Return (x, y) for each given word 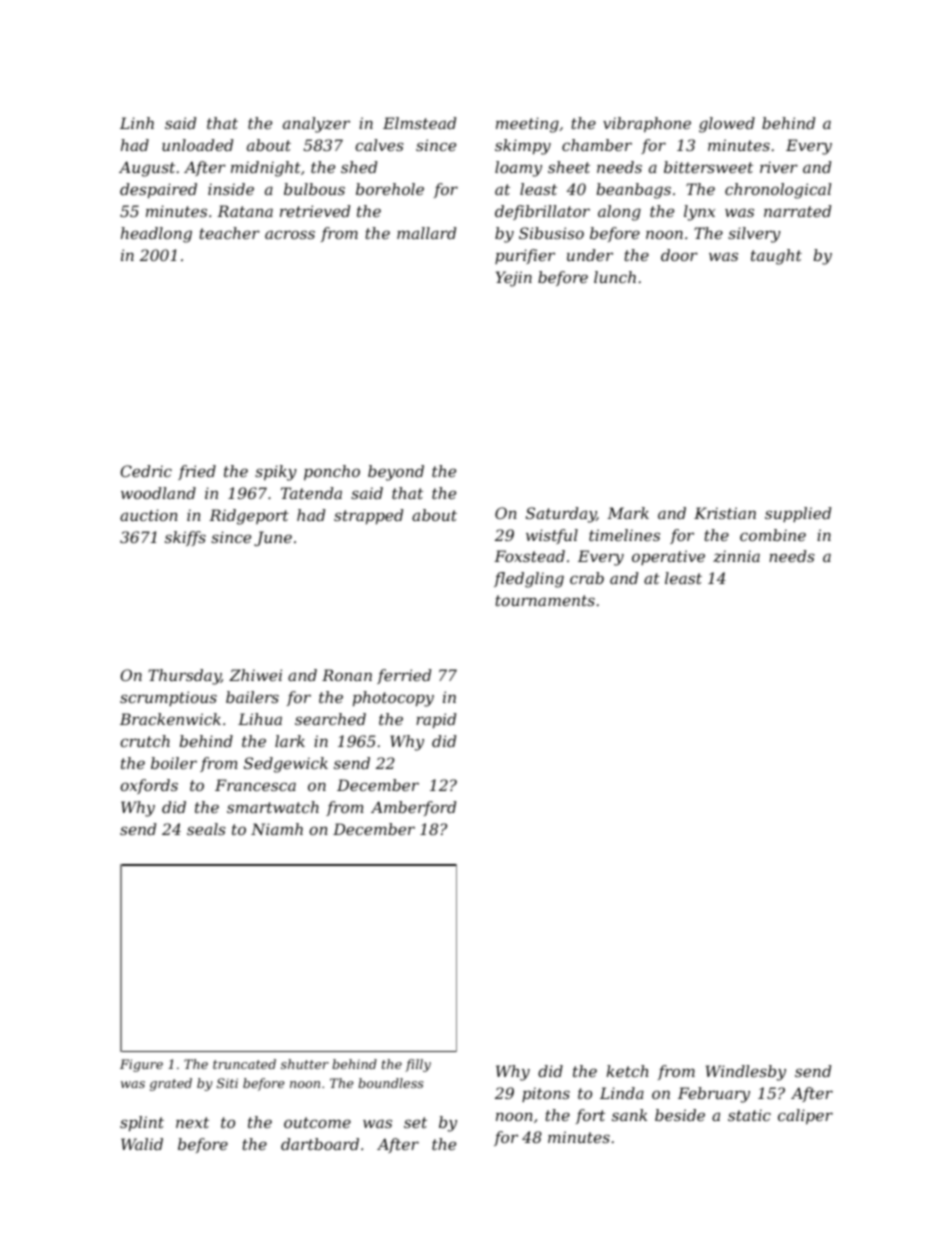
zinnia (736, 556)
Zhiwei (255, 675)
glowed (727, 125)
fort (590, 1116)
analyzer (316, 125)
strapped (368, 516)
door (679, 255)
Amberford (413, 808)
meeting (527, 125)
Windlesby (746, 1073)
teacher (230, 233)
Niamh (277, 829)
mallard (426, 233)
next (192, 1122)
